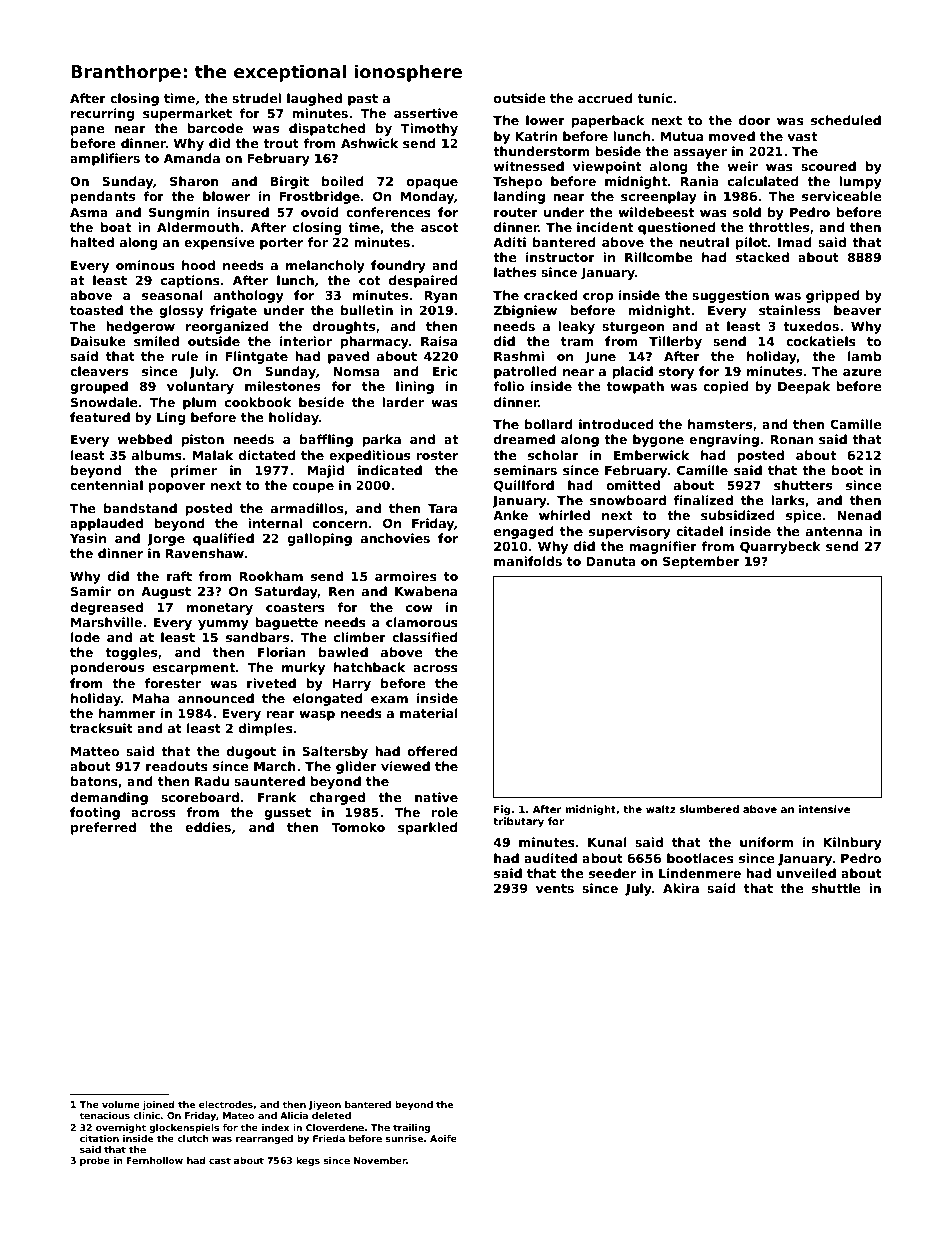 The image size is (952, 1233). Describe the element at coordinates (380, 1160) in the image. I see `November` at that location.
